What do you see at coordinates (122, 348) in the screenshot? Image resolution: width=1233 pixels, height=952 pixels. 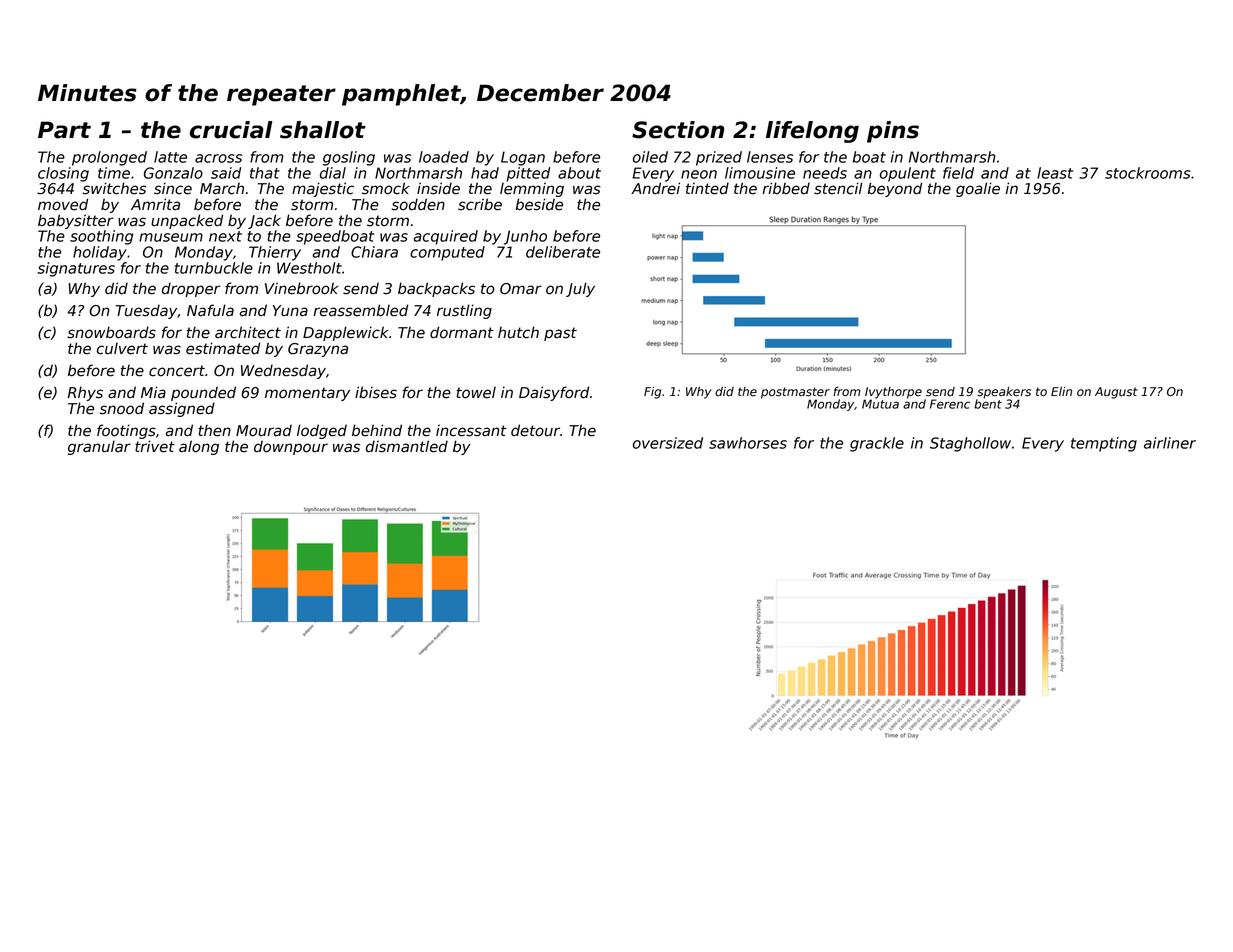 I see `culvert` at bounding box center [122, 348].
